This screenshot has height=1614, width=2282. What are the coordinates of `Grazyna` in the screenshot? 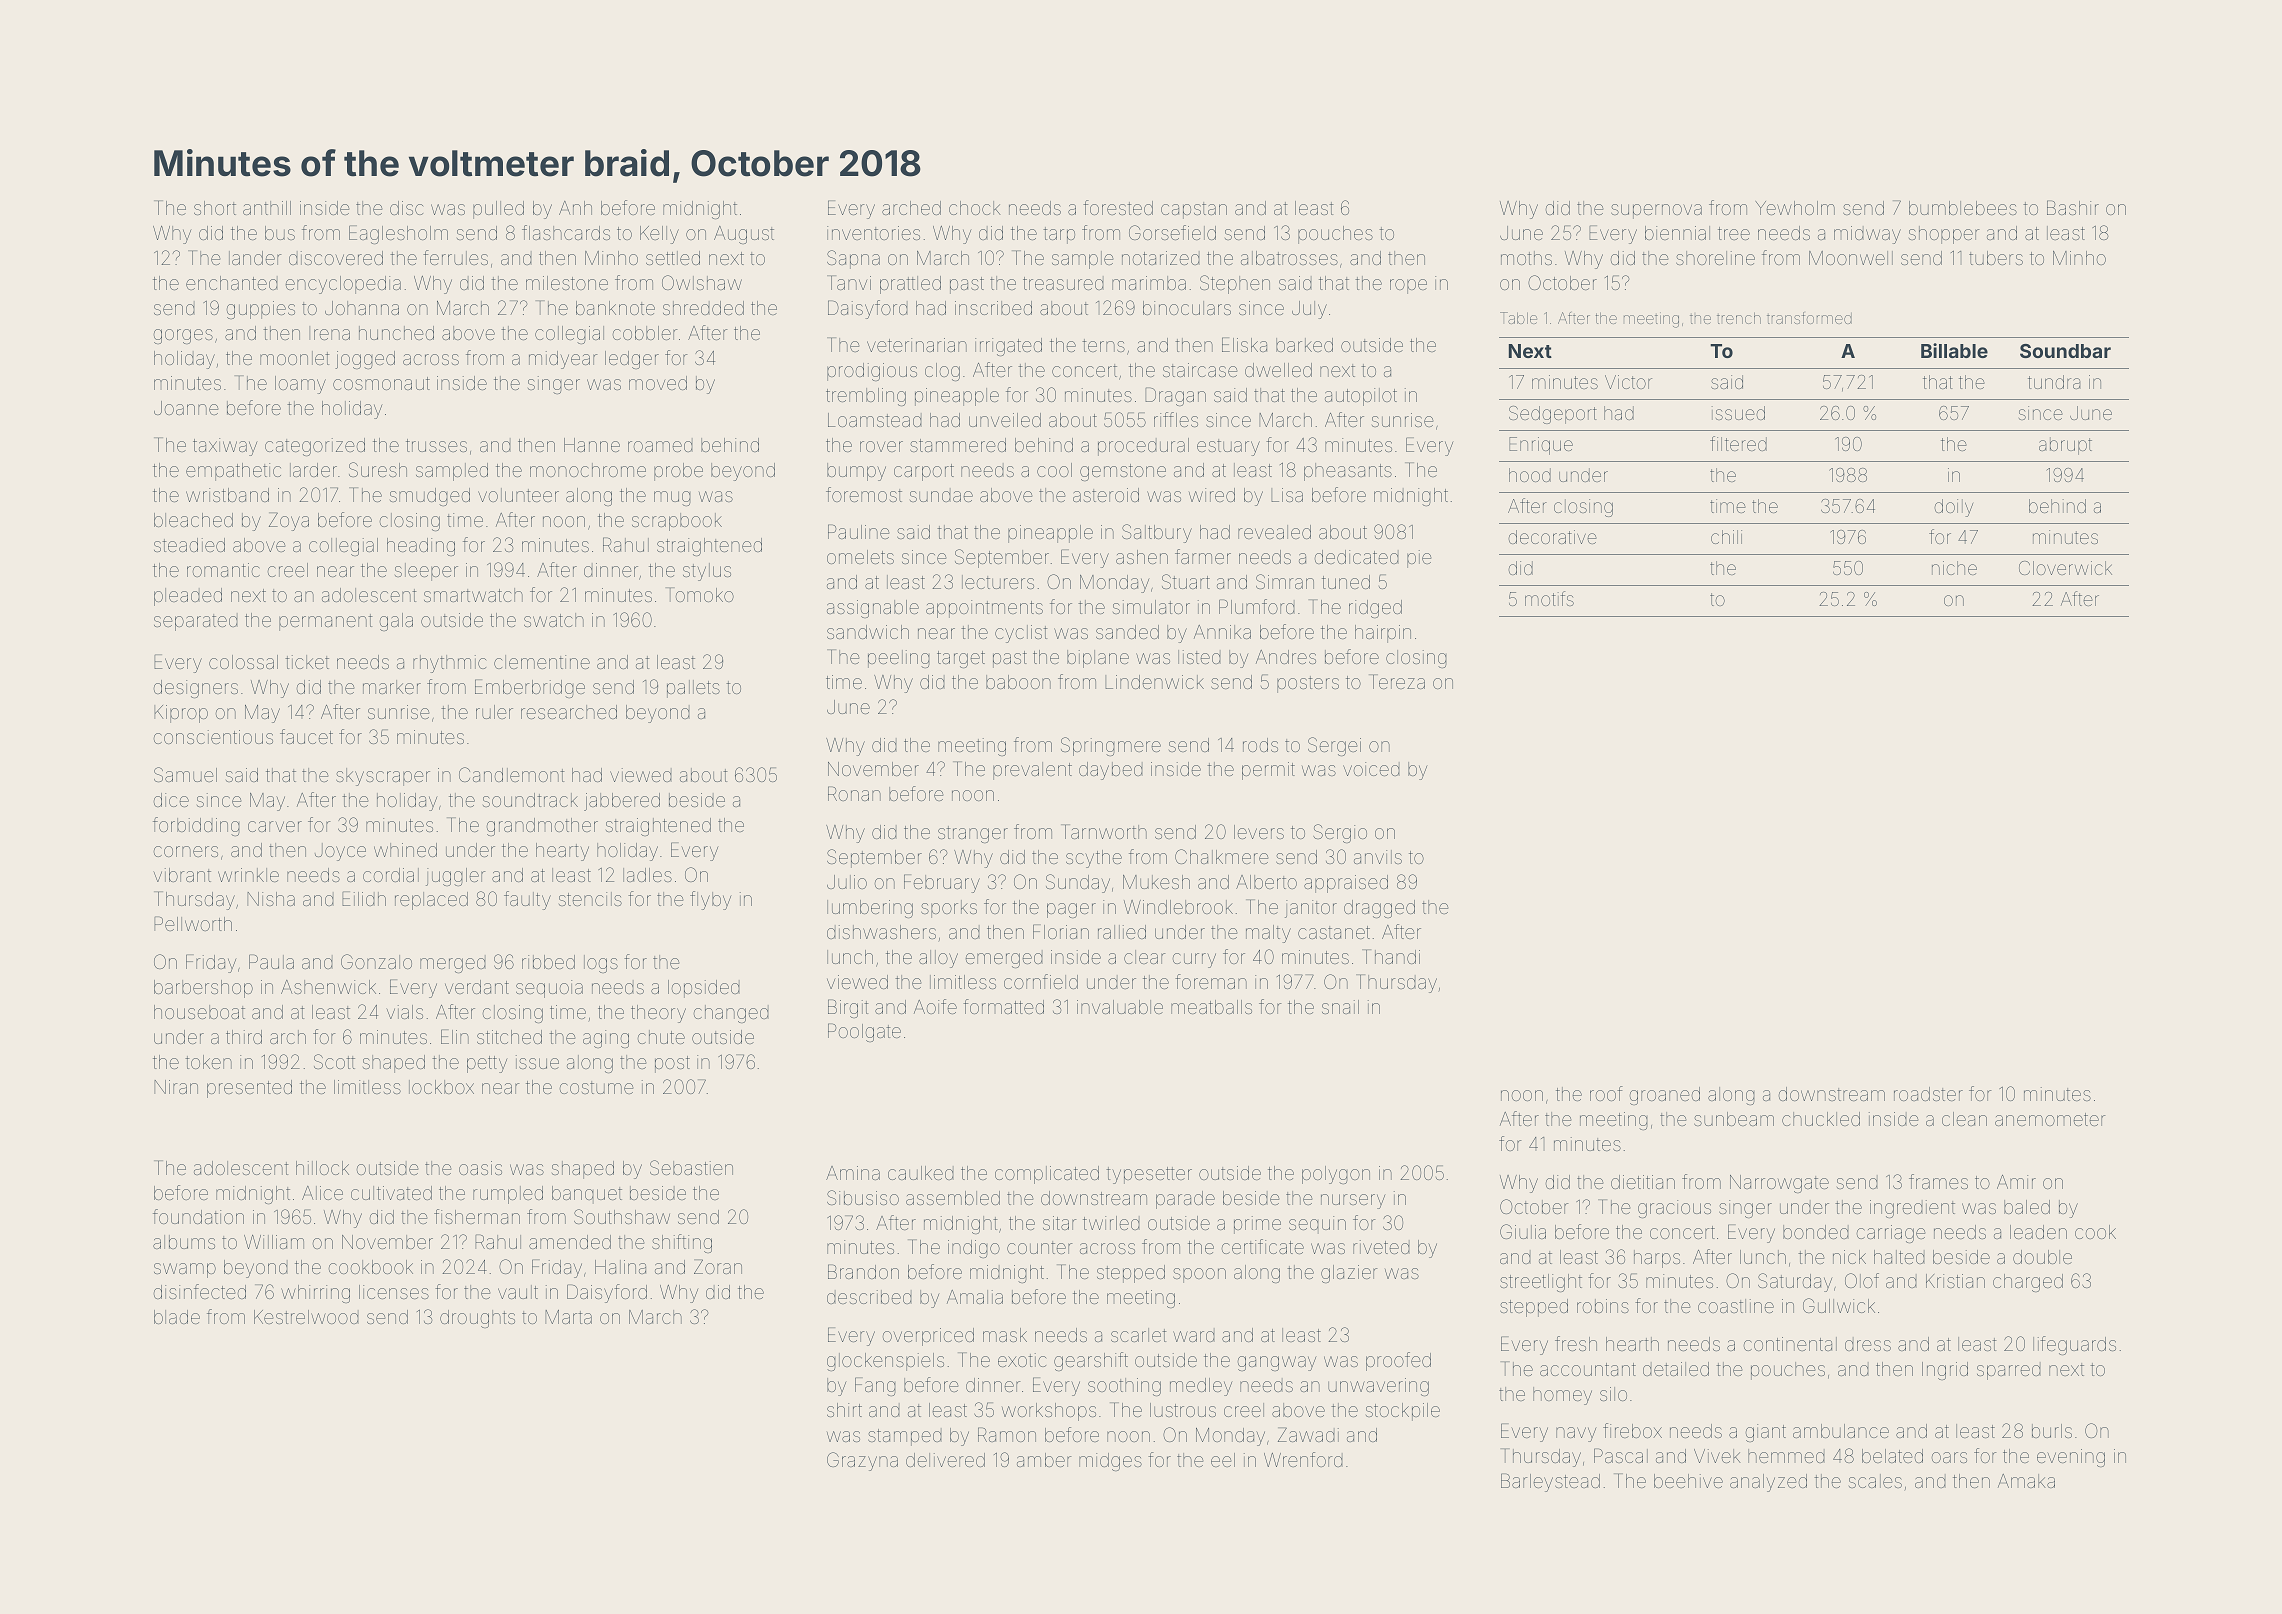 It's located at (862, 1461).
